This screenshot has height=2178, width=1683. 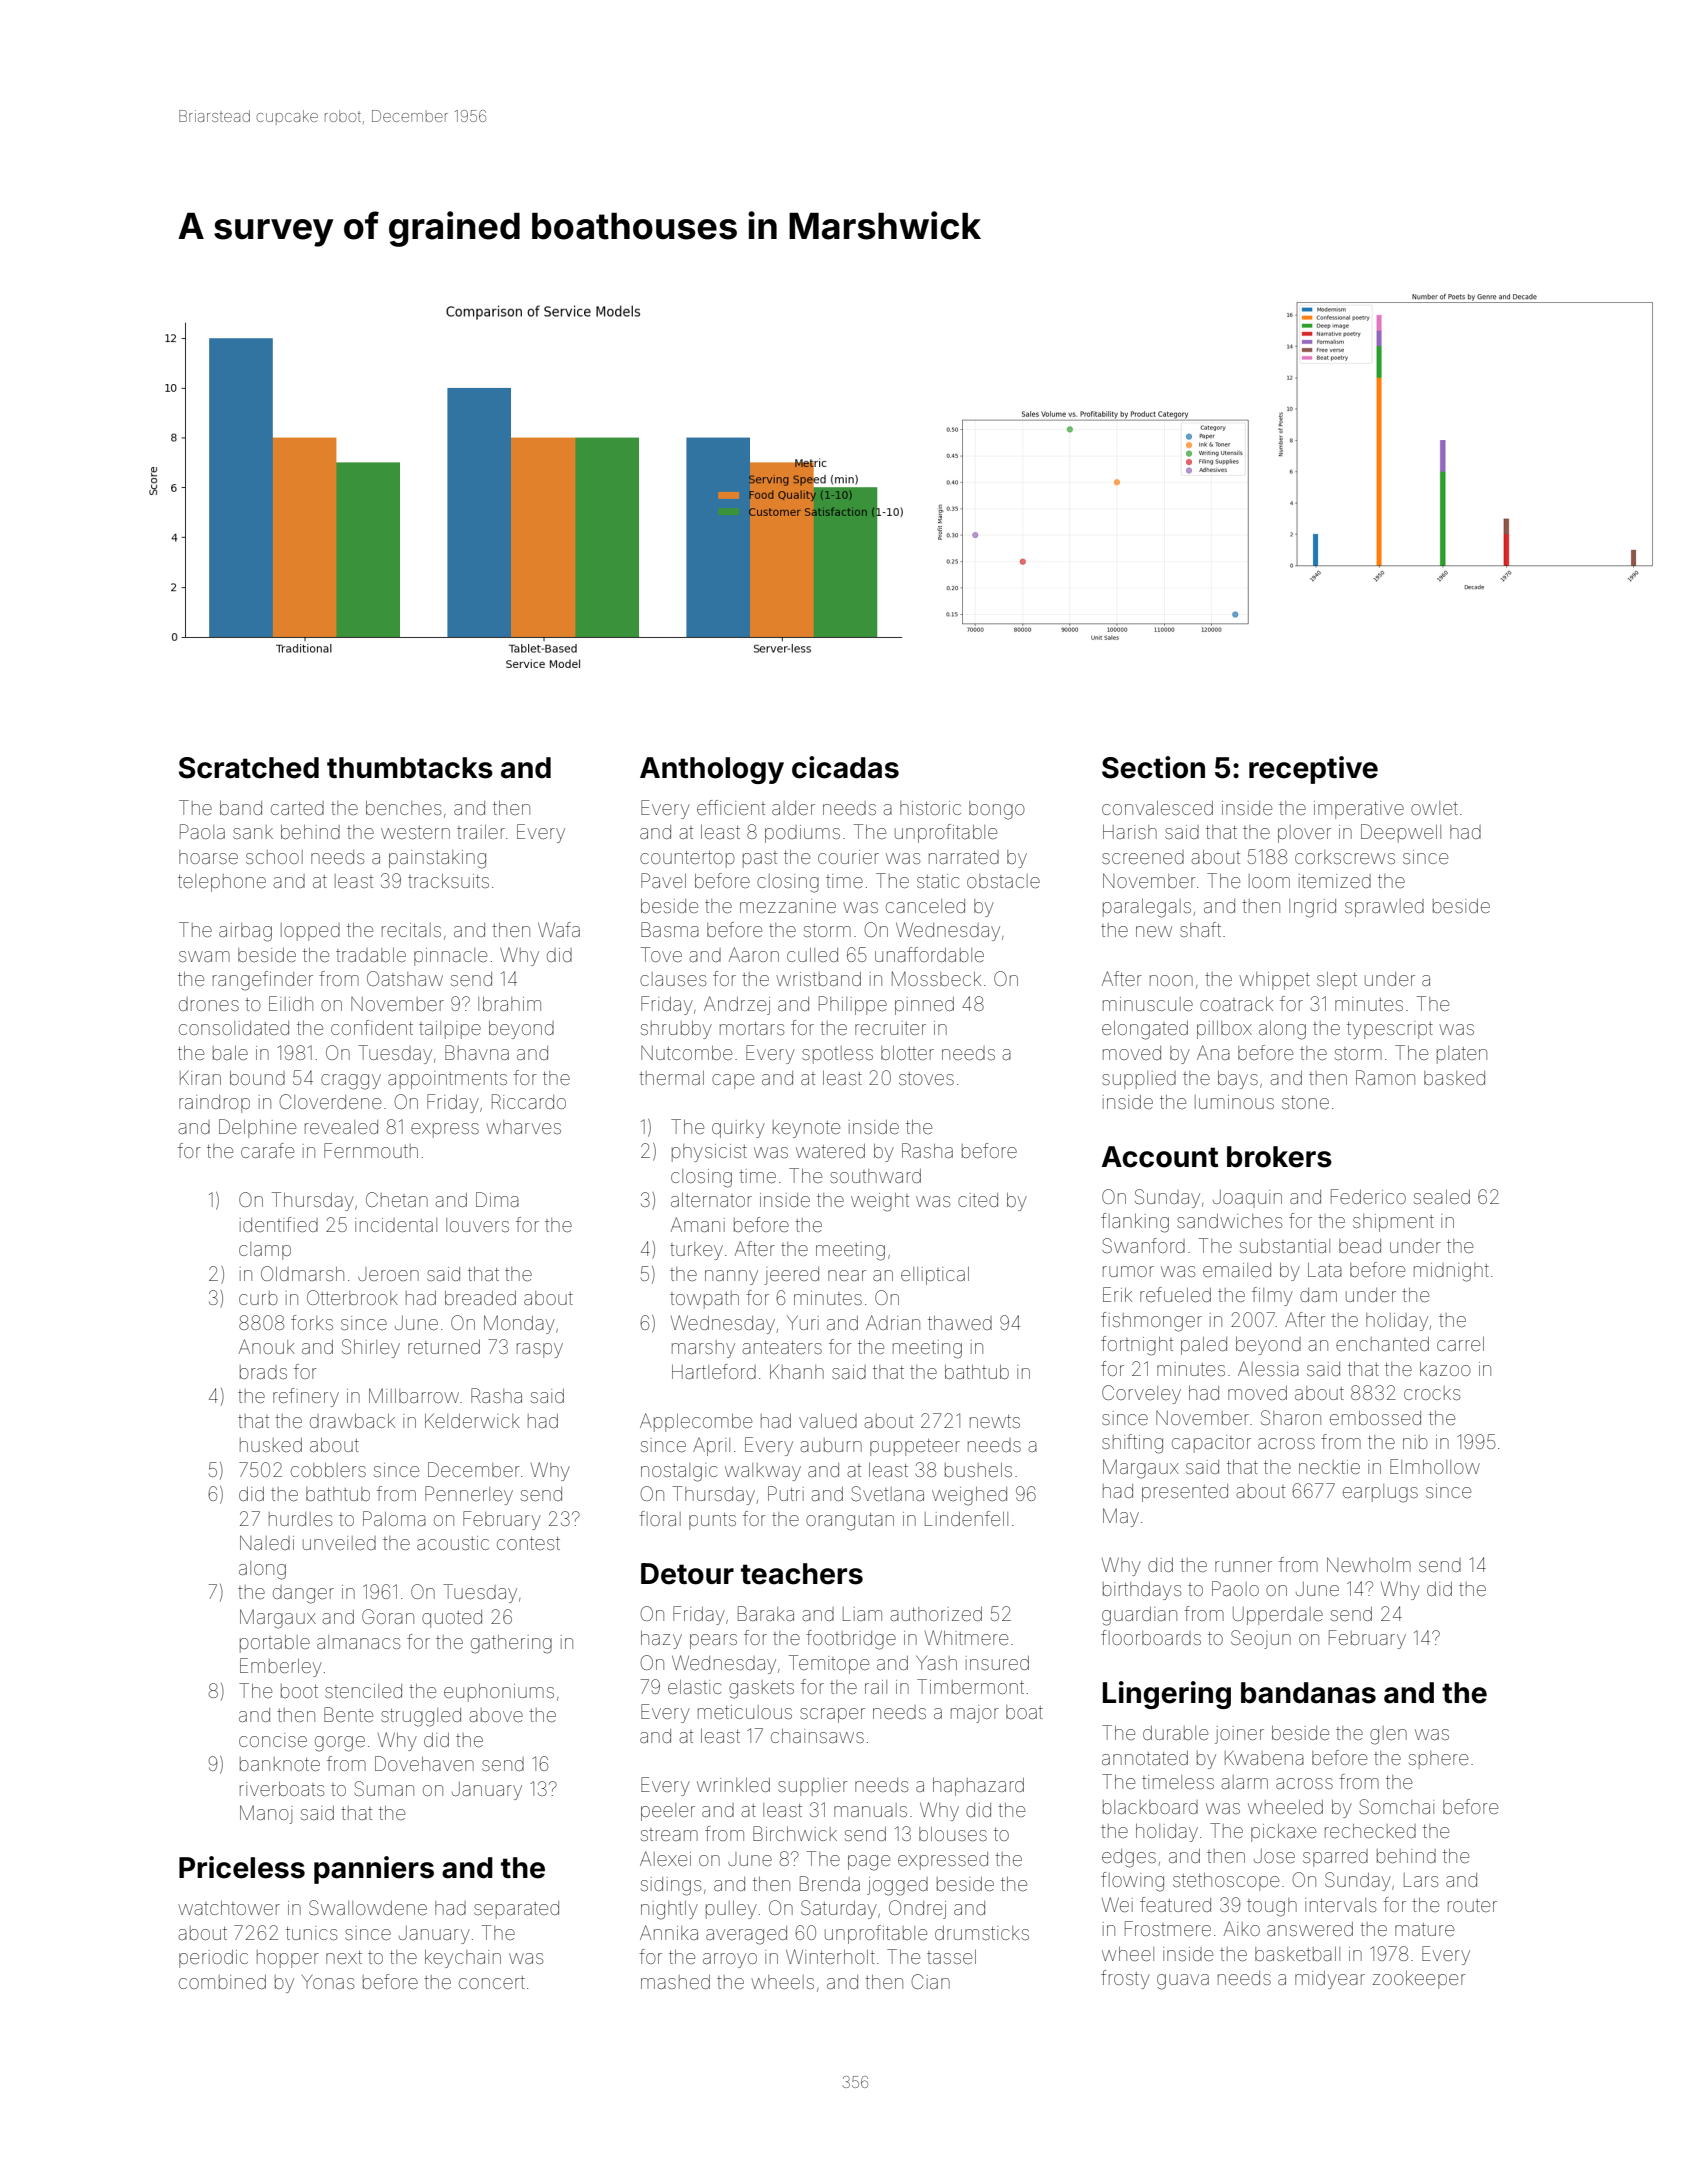 I want to click on glen, so click(x=1388, y=1735).
